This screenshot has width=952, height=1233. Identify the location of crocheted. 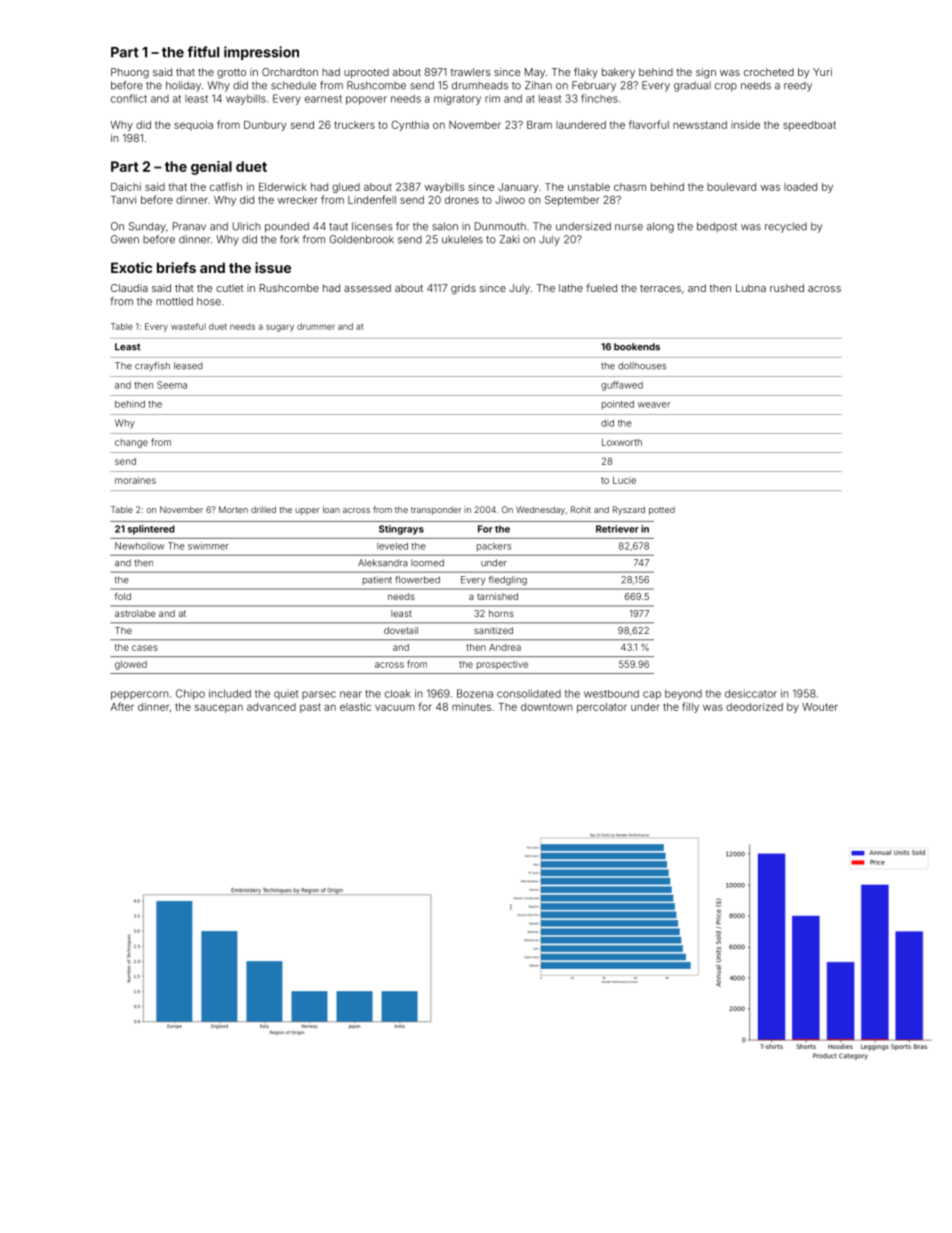
(769, 72).
